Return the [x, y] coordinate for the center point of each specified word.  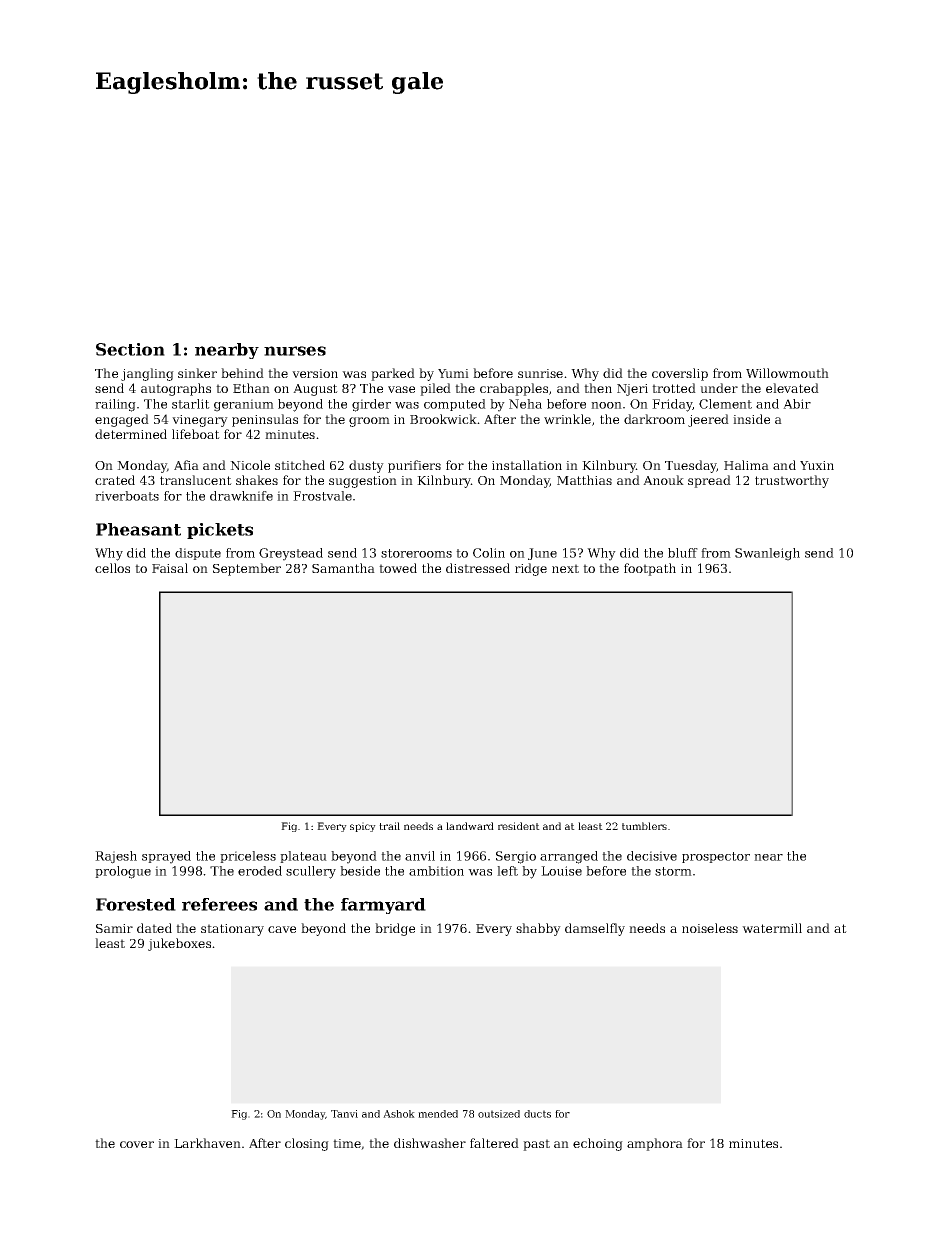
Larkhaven [207, 1143]
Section [130, 349]
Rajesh [116, 857]
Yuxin [817, 465]
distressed [478, 568]
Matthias [584, 480]
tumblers [644, 826]
